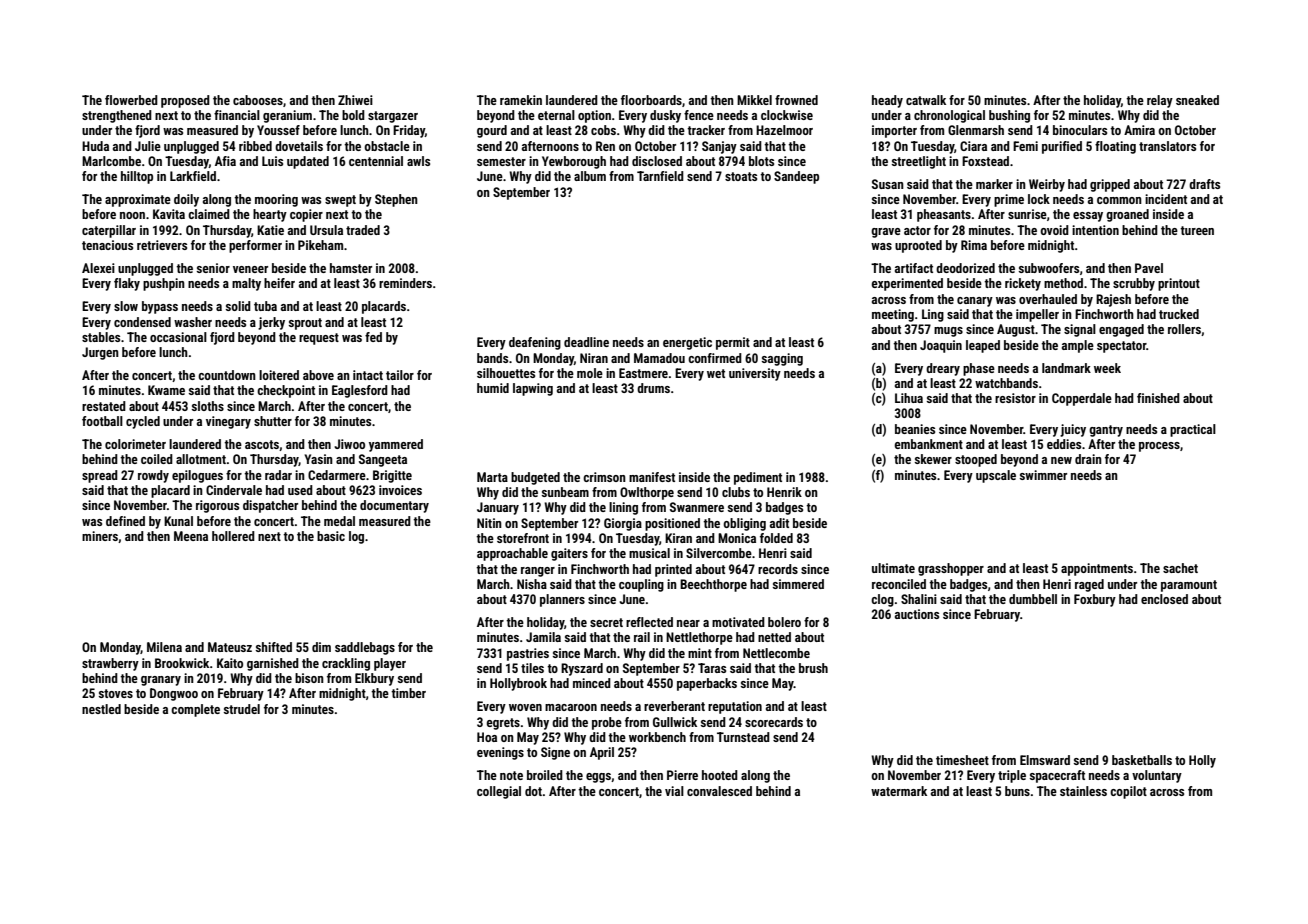  What do you see at coordinates (604, 477) in the page?
I see `crimson` at bounding box center [604, 477].
